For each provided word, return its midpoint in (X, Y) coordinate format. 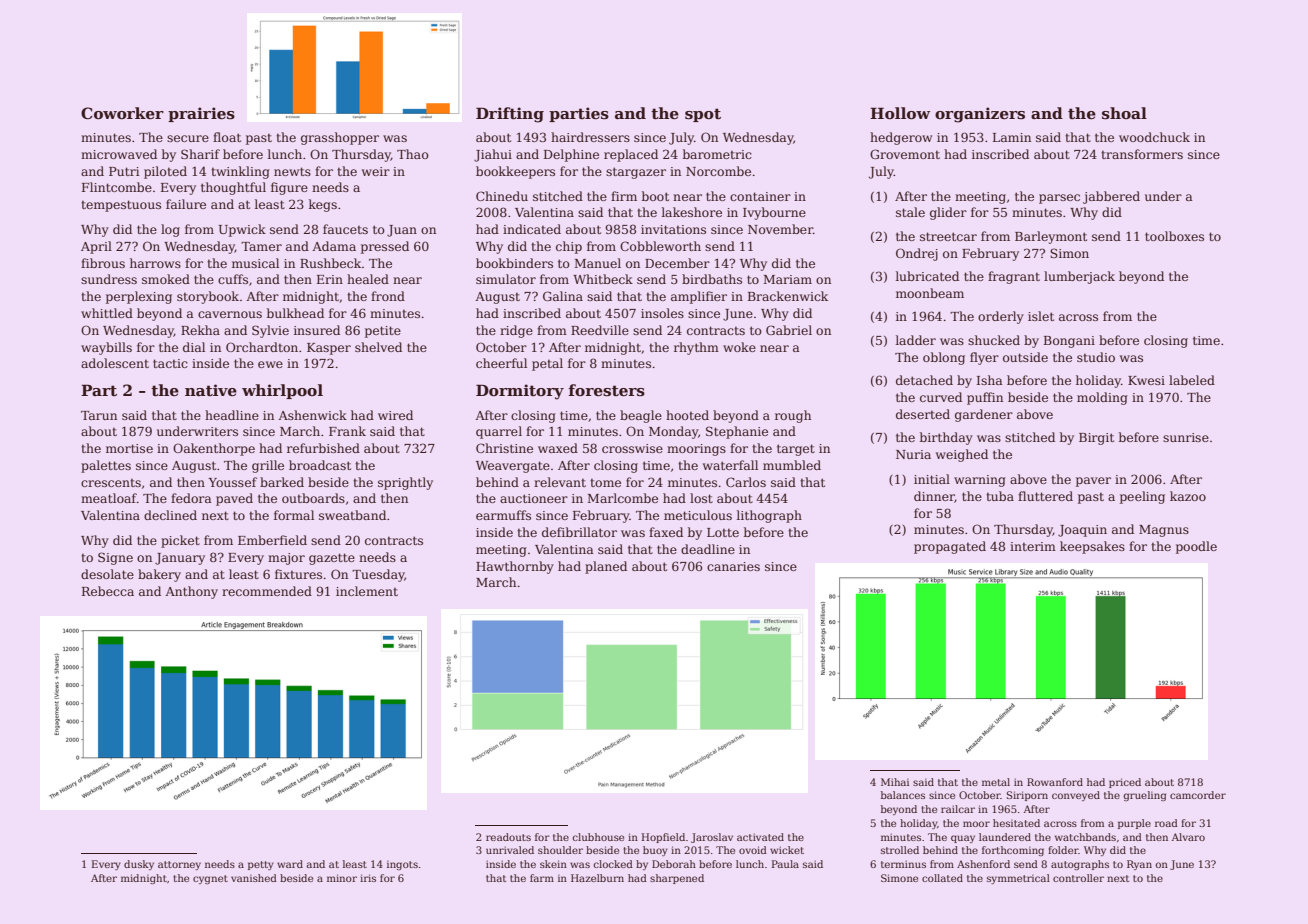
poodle (1196, 547)
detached (924, 380)
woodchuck (1154, 137)
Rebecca (108, 591)
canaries (733, 566)
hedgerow (901, 138)
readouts (508, 837)
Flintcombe (117, 187)
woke (739, 347)
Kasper (329, 349)
